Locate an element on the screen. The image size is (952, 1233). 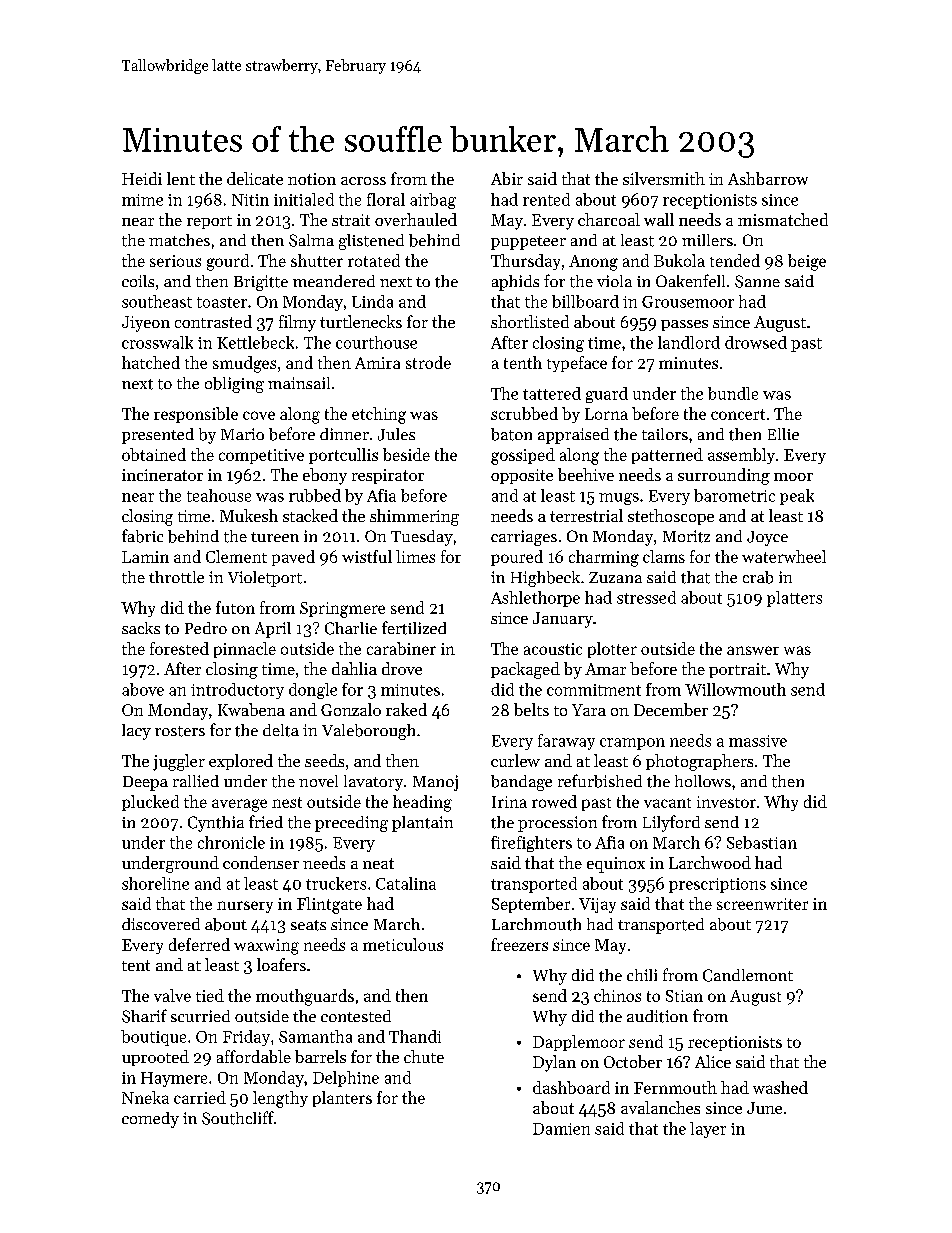
Candlemont is located at coordinates (748, 975).
